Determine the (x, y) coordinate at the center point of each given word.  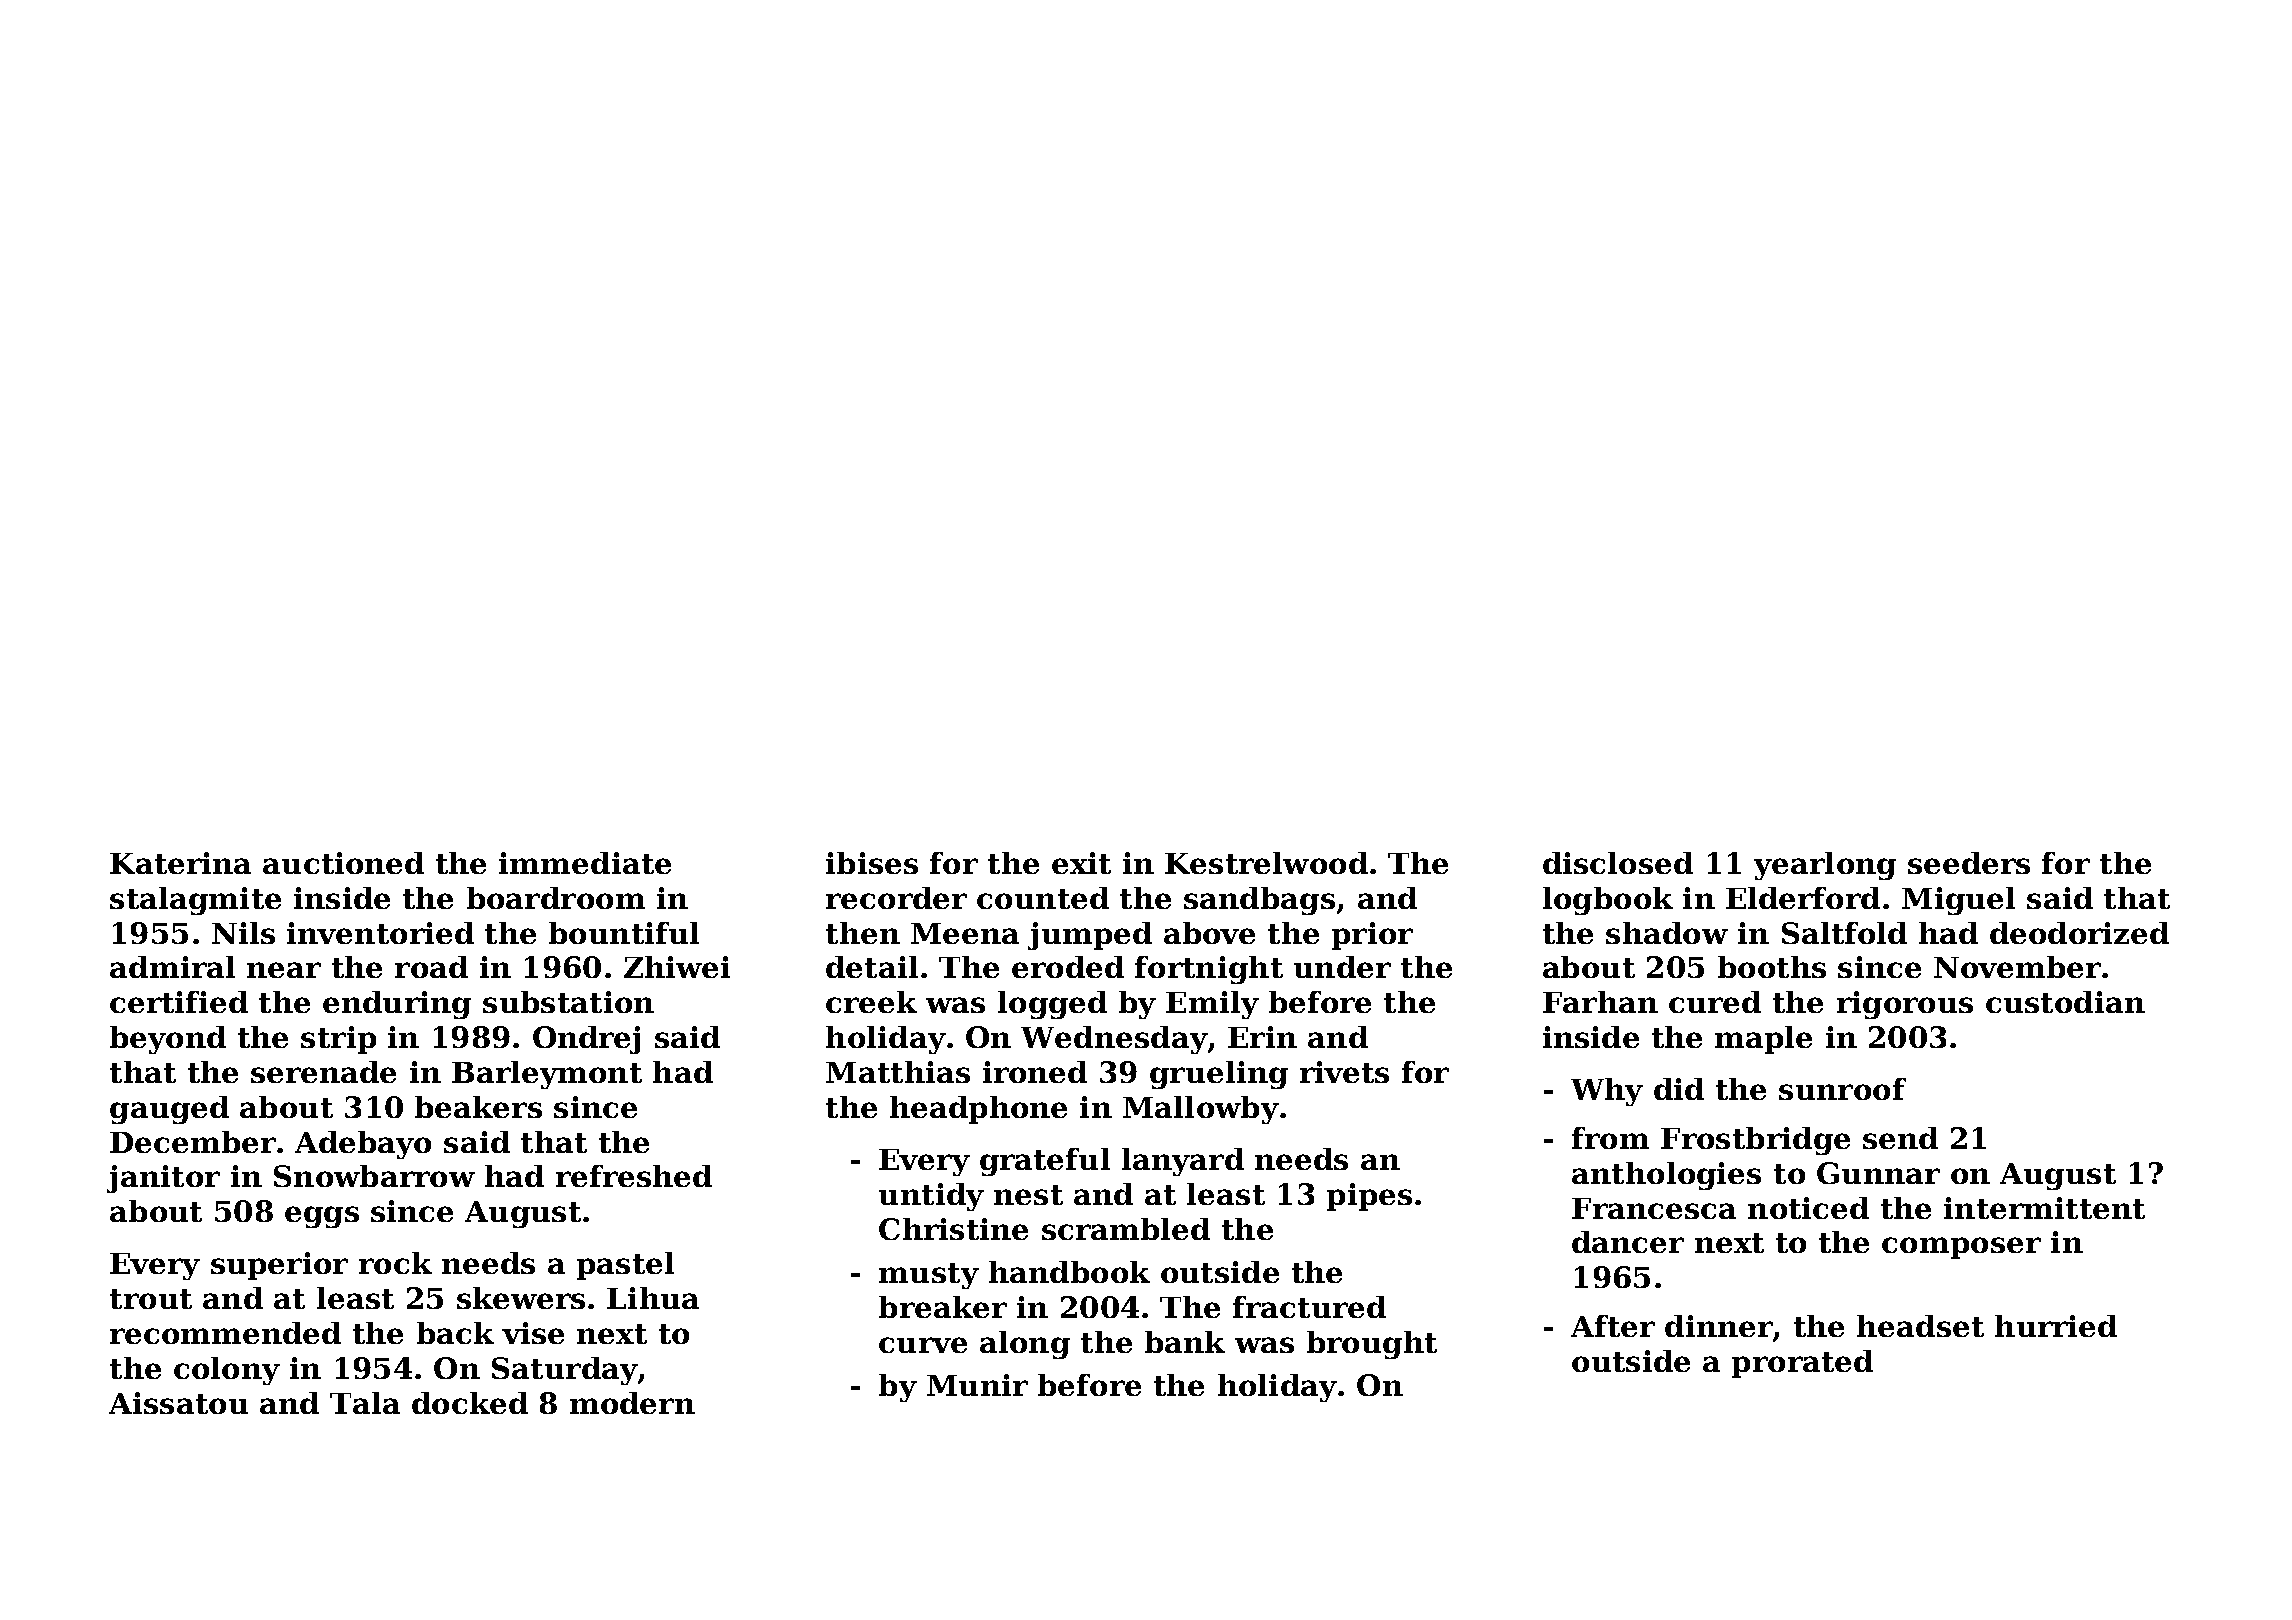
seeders (1969, 863)
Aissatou (178, 1403)
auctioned (343, 863)
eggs (322, 1217)
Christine (953, 1229)
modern (632, 1403)
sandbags (1259, 901)
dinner (1719, 1326)
